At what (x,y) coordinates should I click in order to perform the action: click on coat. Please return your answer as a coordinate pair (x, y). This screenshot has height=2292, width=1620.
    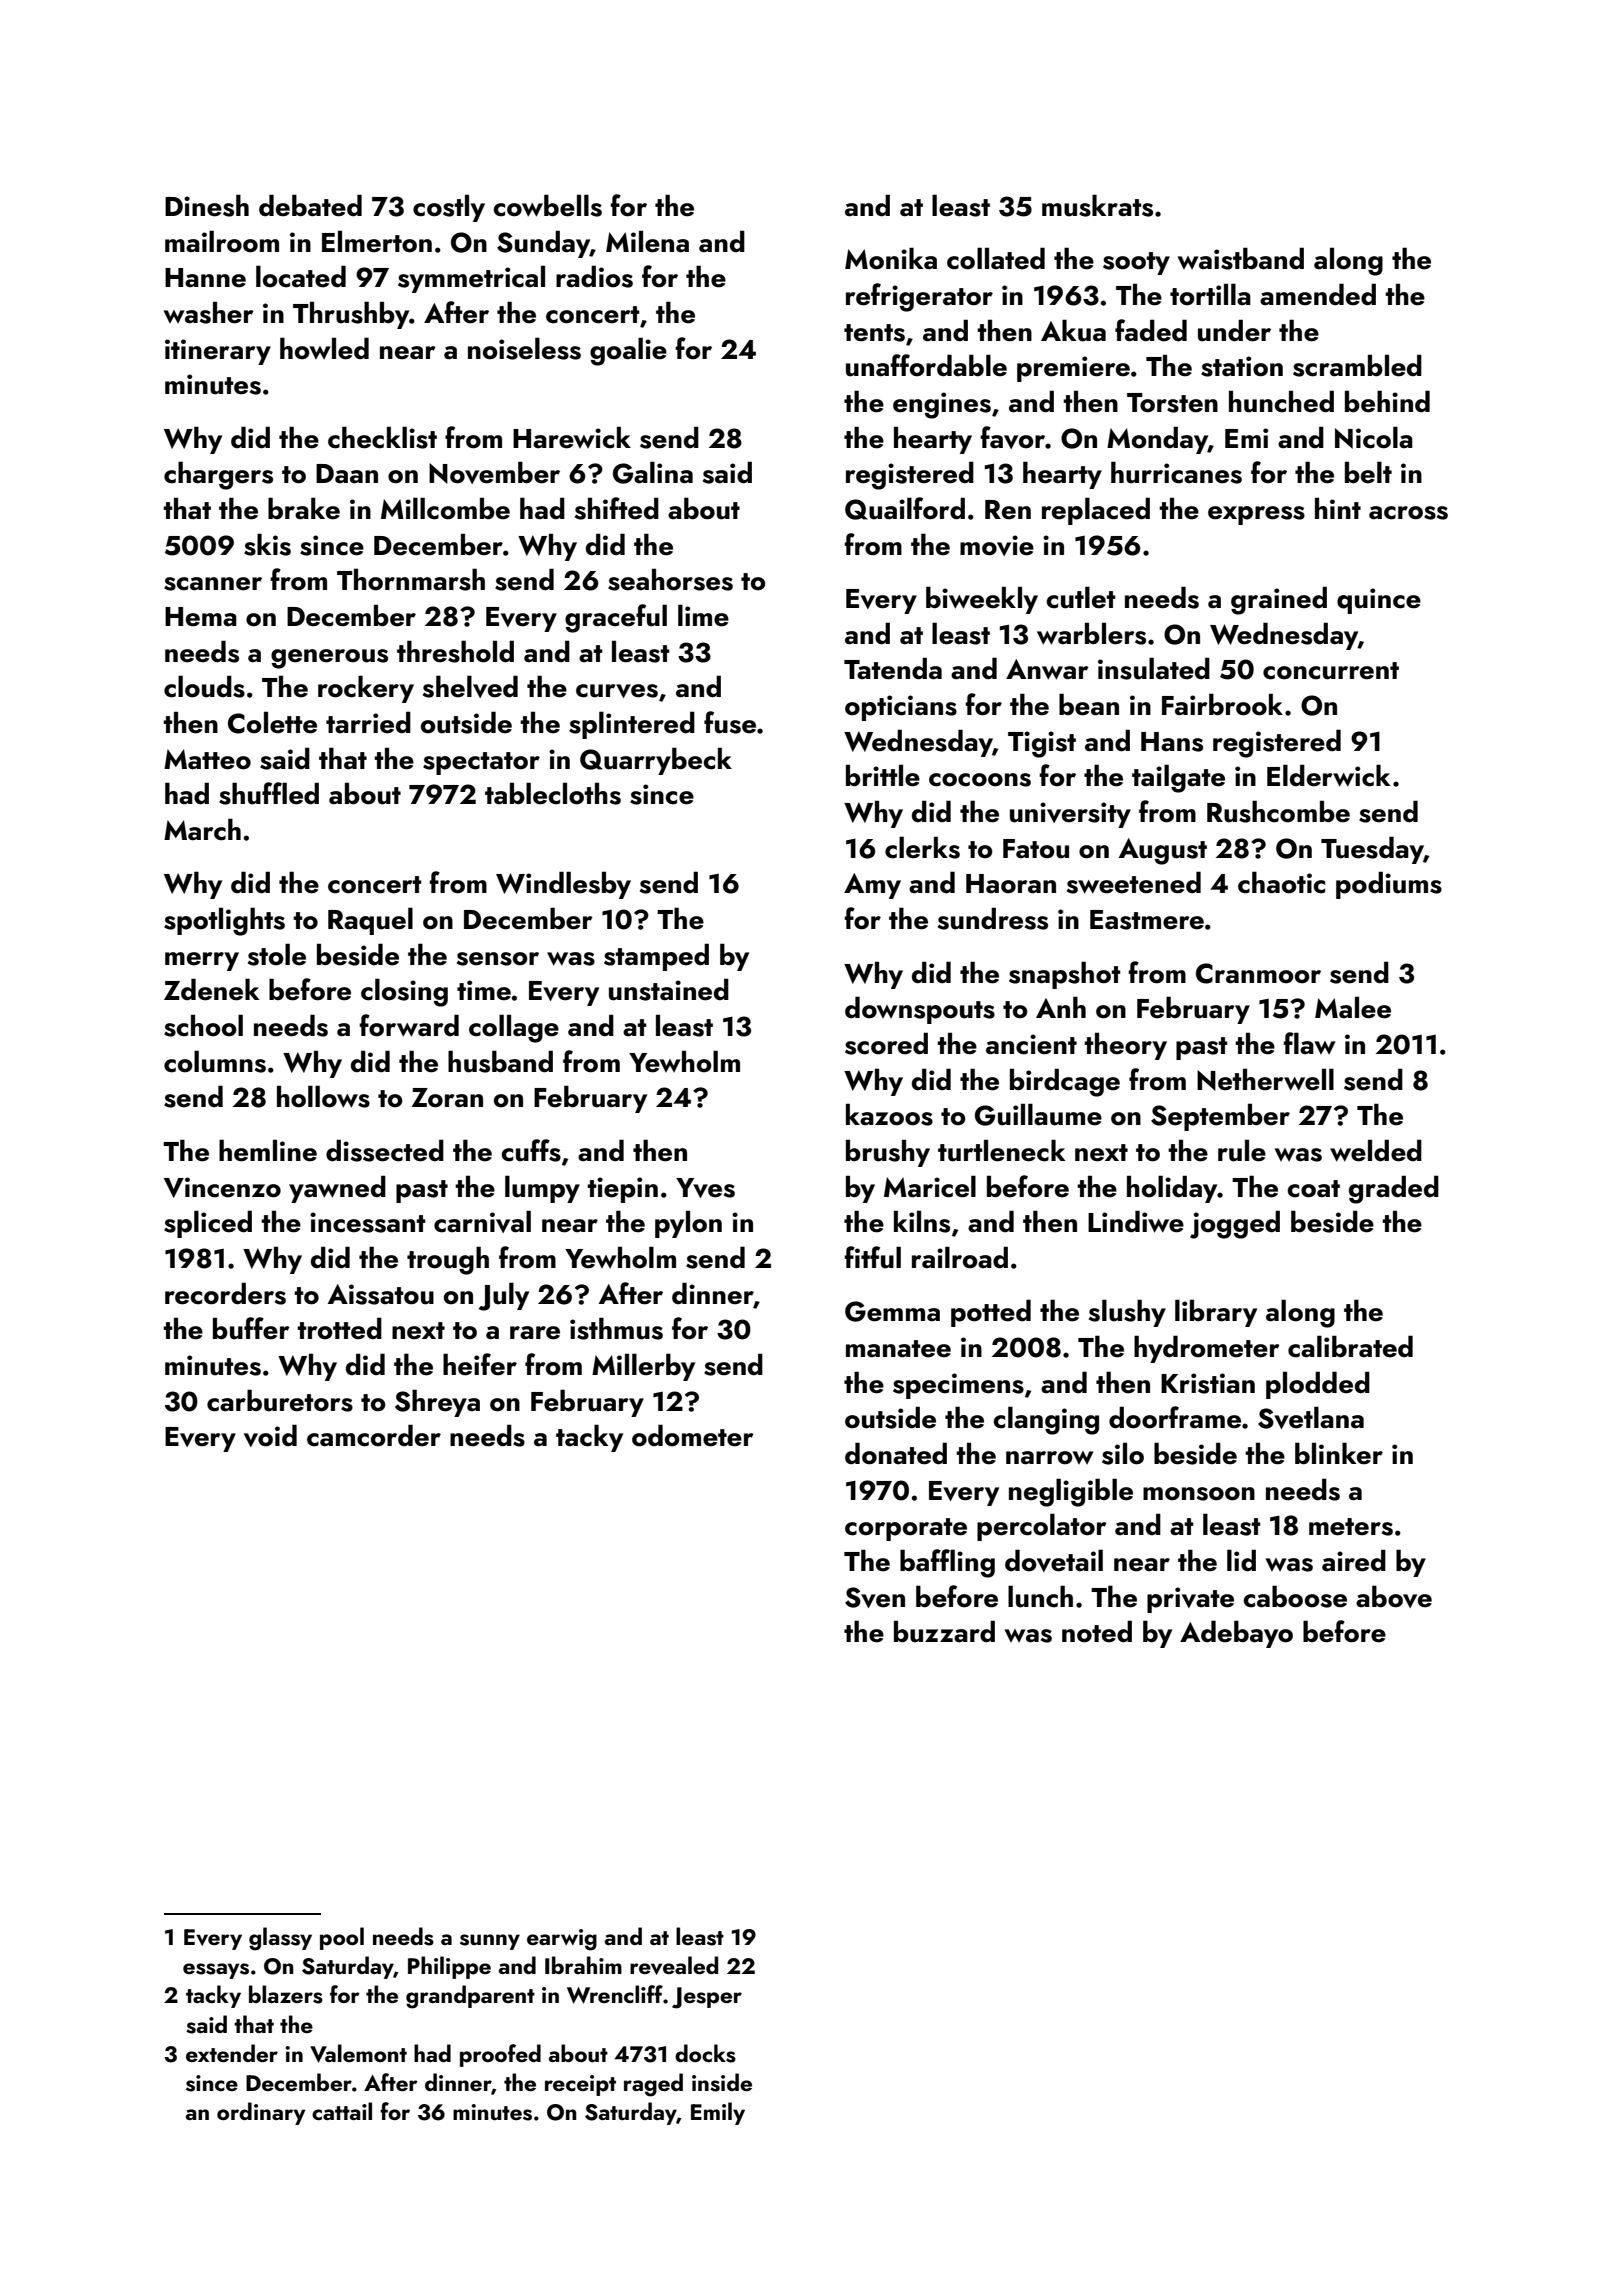
    Looking at the image, I should click on (1313, 1189).
